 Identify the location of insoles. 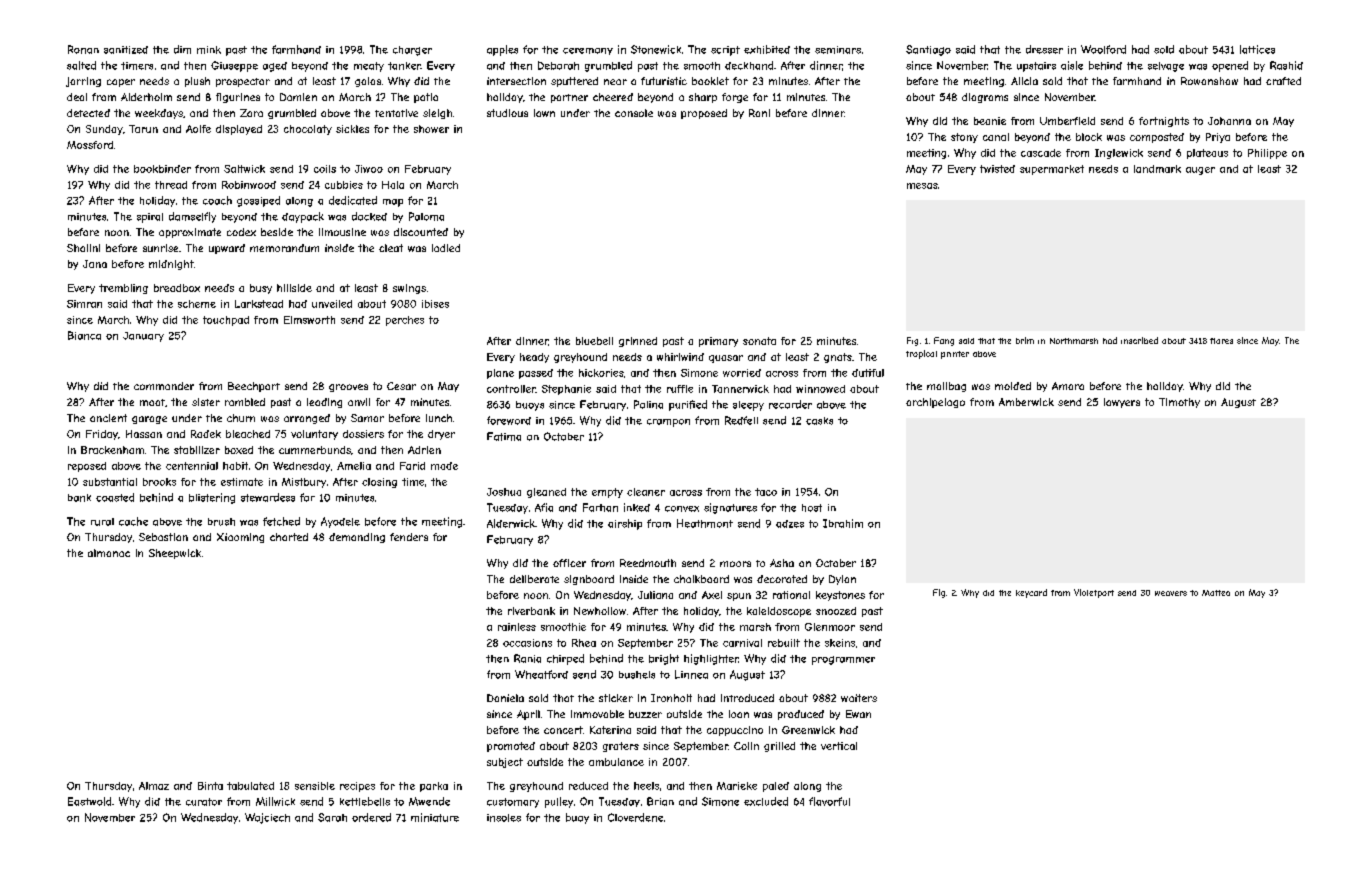
(504, 818).
